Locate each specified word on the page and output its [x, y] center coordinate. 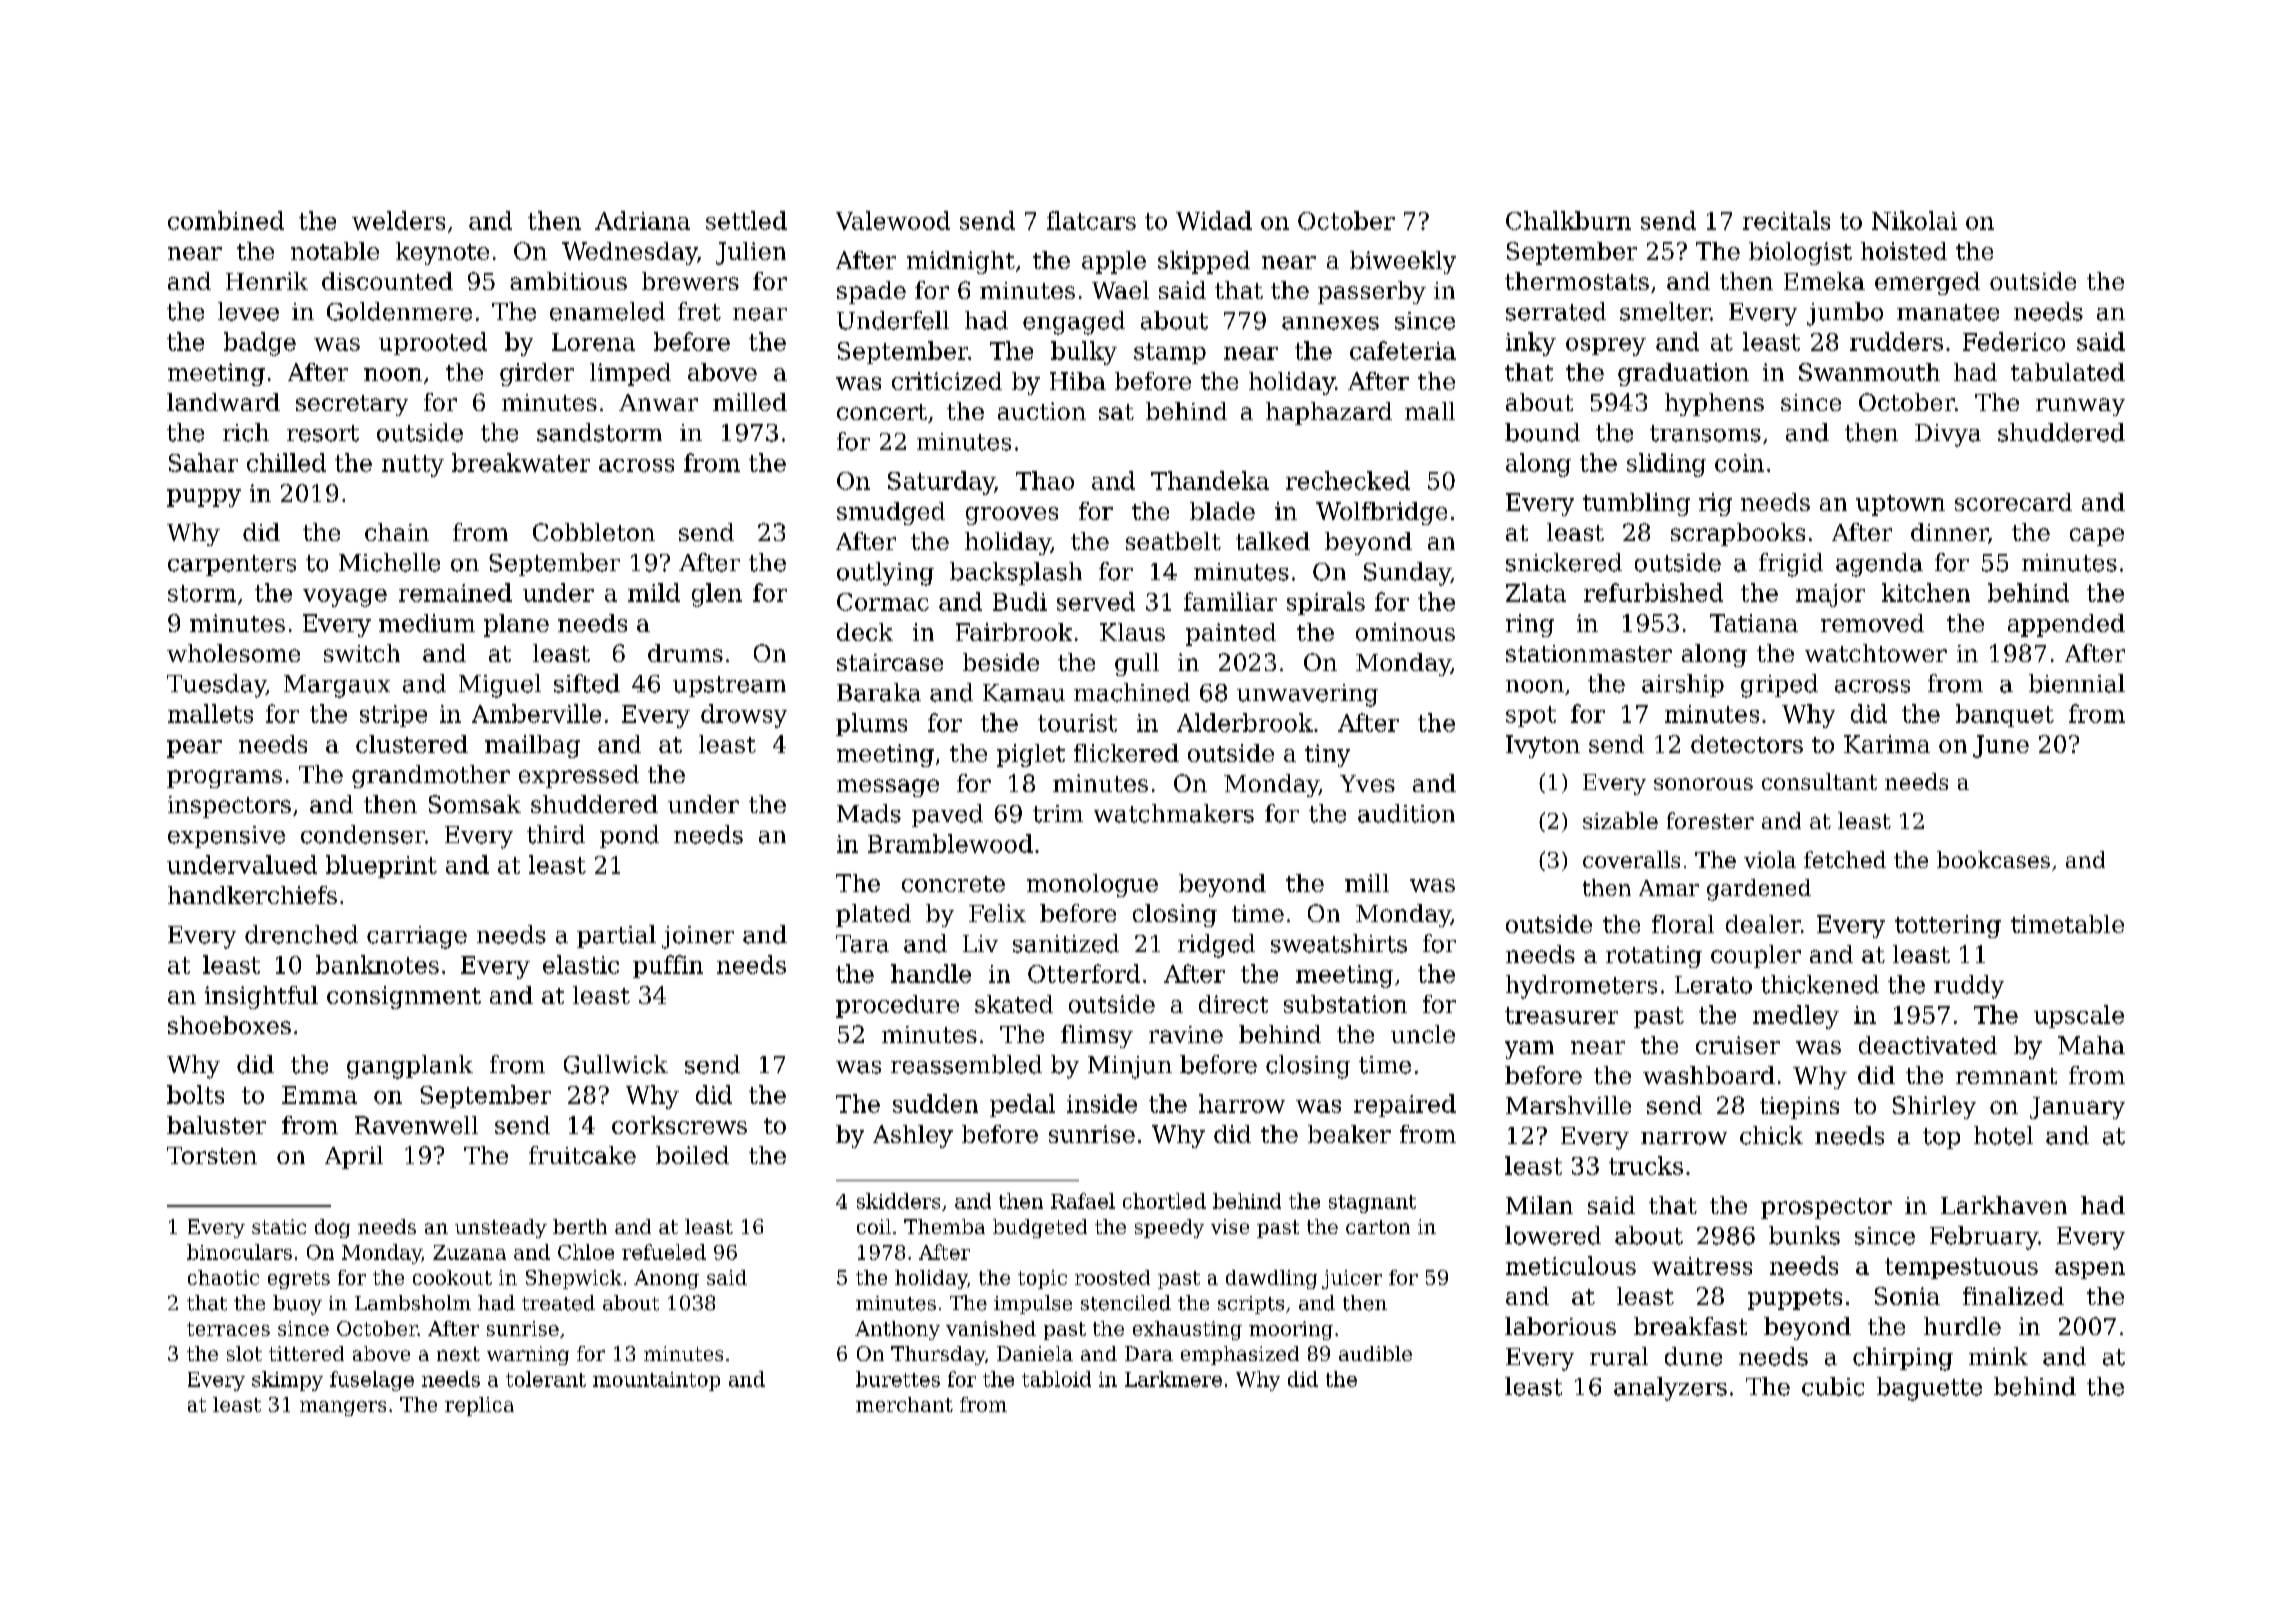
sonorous [1703, 784]
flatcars [1091, 220]
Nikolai [1914, 220]
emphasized [1240, 1355]
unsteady [501, 1228]
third [556, 834]
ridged [1216, 946]
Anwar [658, 402]
